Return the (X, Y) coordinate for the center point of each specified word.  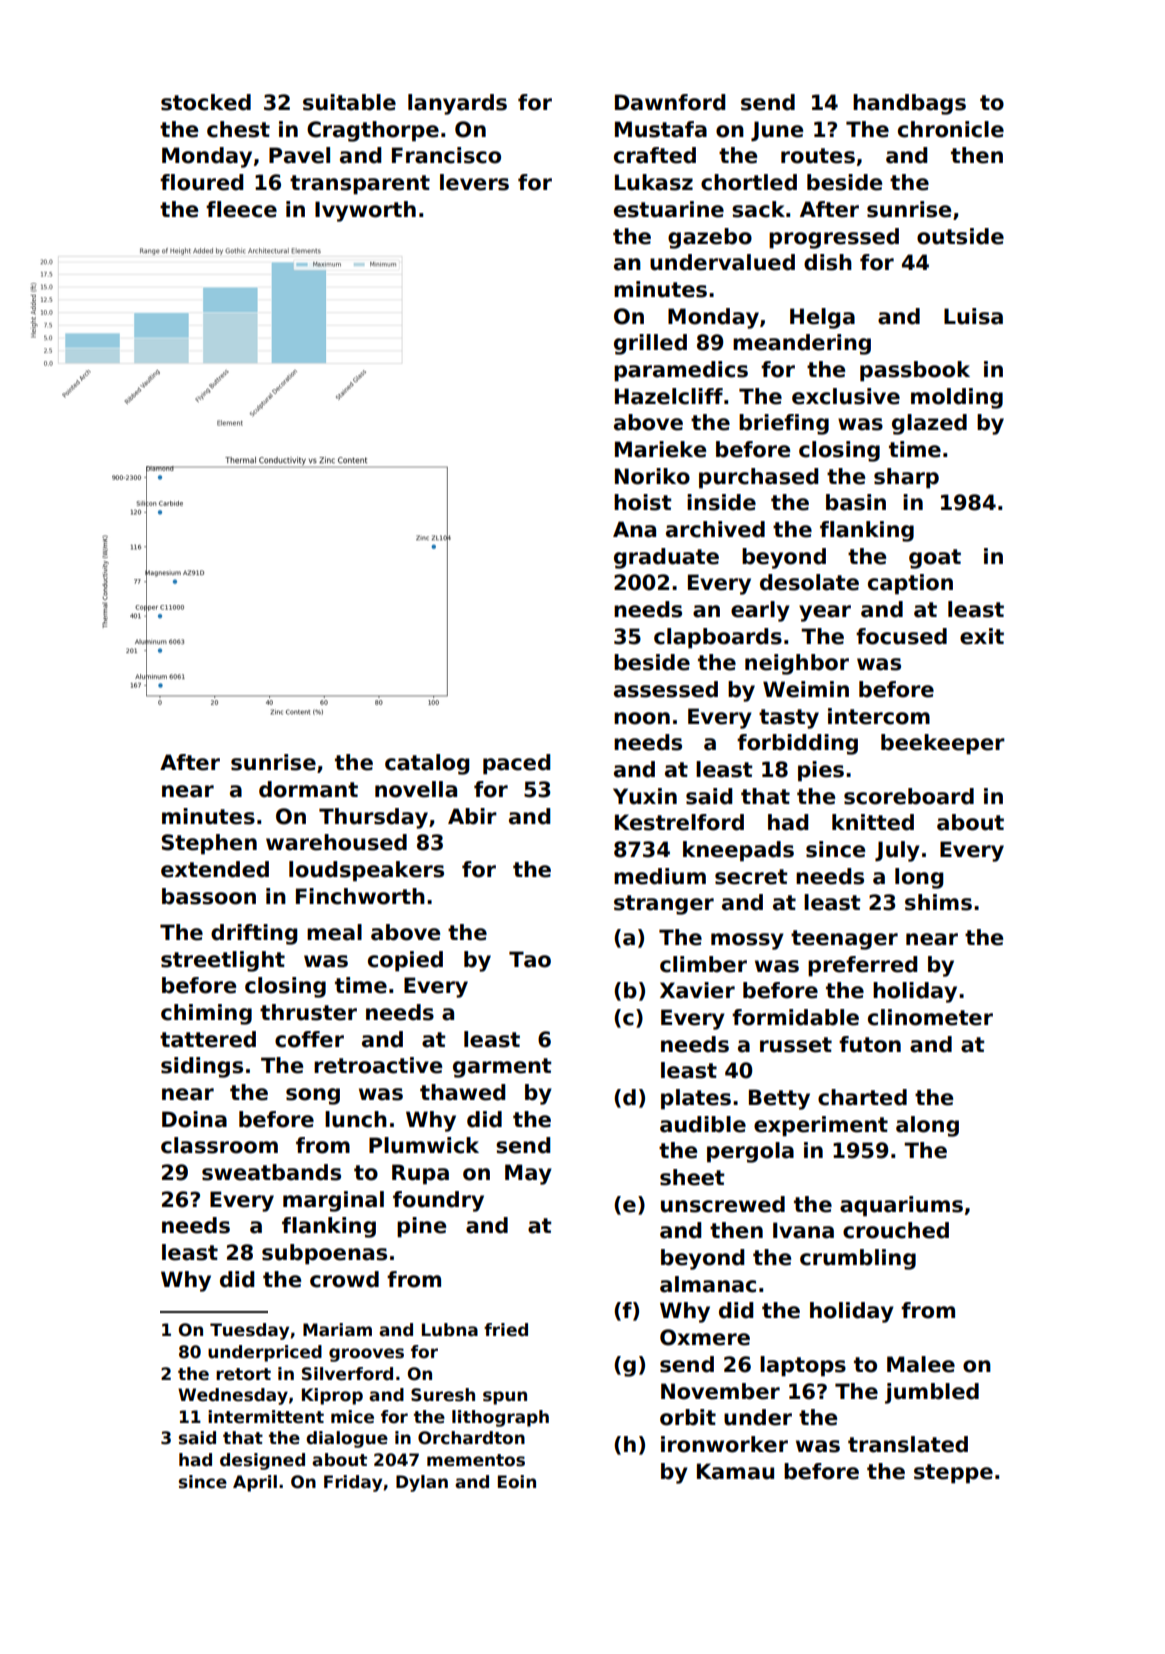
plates (696, 1099)
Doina (194, 1119)
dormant (308, 789)
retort (243, 1374)
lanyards (457, 104)
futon (870, 1044)
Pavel (299, 155)
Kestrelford (679, 822)
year (825, 613)
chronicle (951, 129)
